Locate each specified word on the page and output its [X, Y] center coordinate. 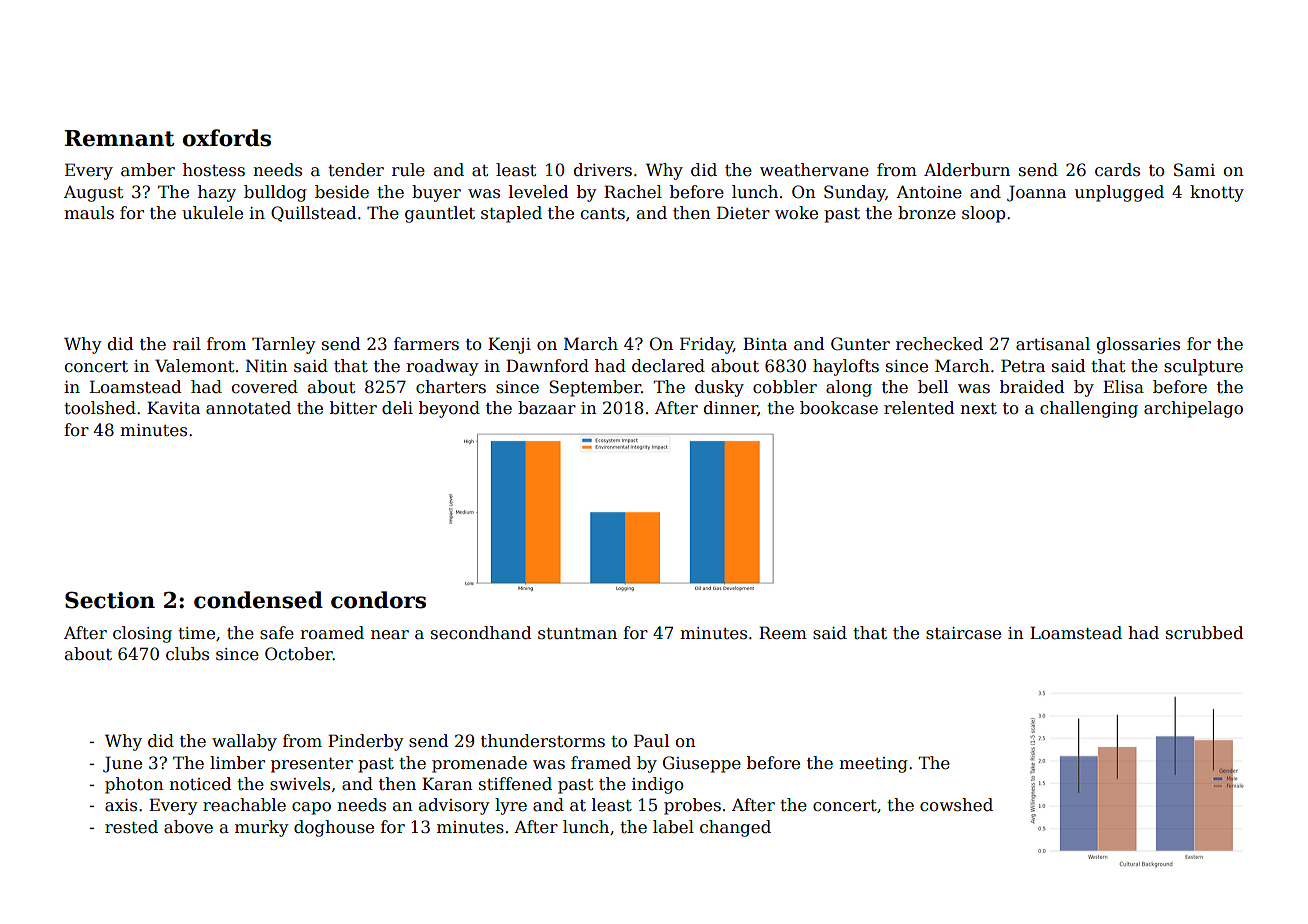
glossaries [1138, 345]
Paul [651, 741]
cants [603, 214]
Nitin [267, 366]
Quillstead [313, 214]
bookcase [839, 408]
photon [134, 785]
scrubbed [1204, 633]
